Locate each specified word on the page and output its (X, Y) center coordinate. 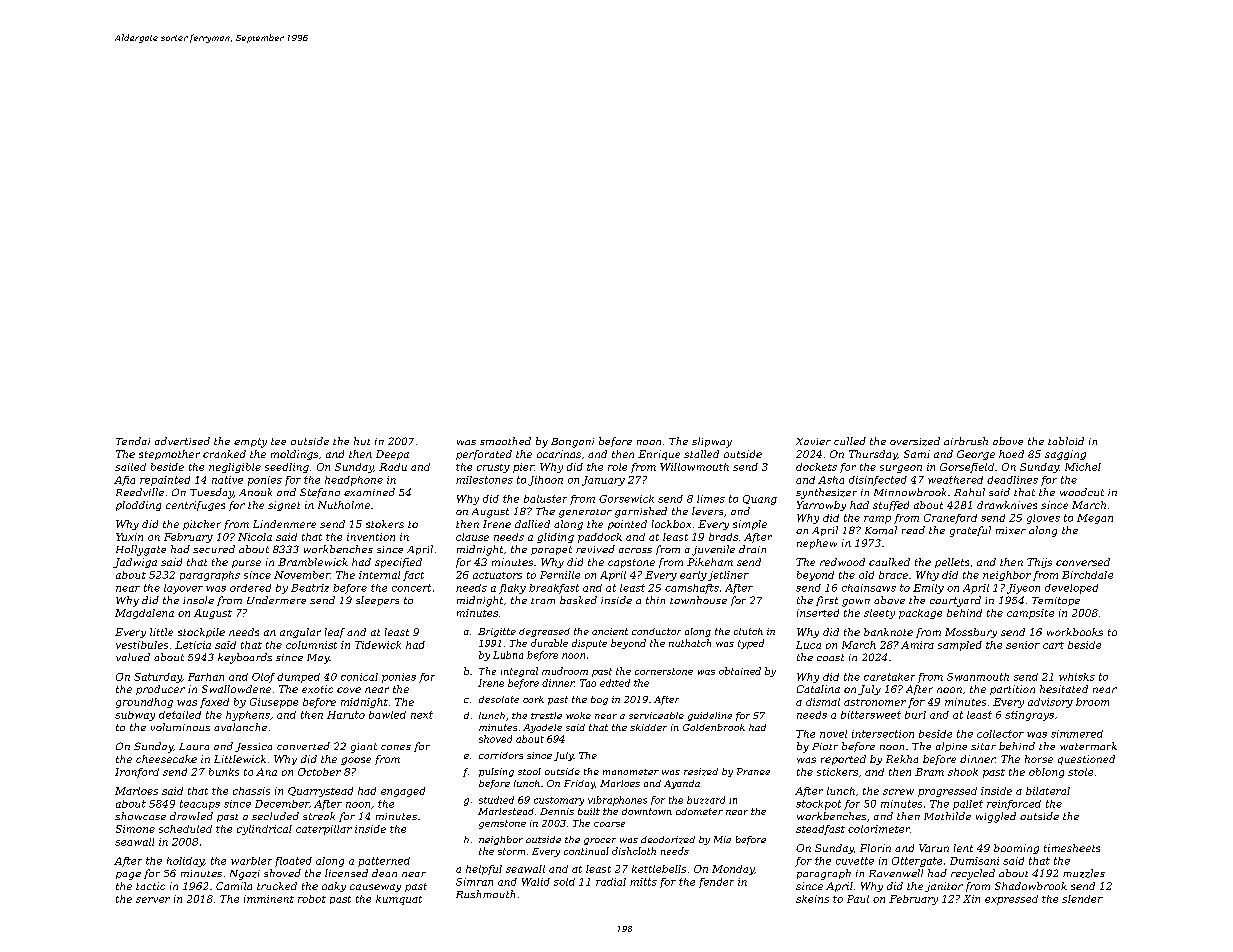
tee (278, 441)
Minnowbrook (910, 492)
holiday (185, 862)
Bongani (572, 443)
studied (496, 800)
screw (898, 792)
